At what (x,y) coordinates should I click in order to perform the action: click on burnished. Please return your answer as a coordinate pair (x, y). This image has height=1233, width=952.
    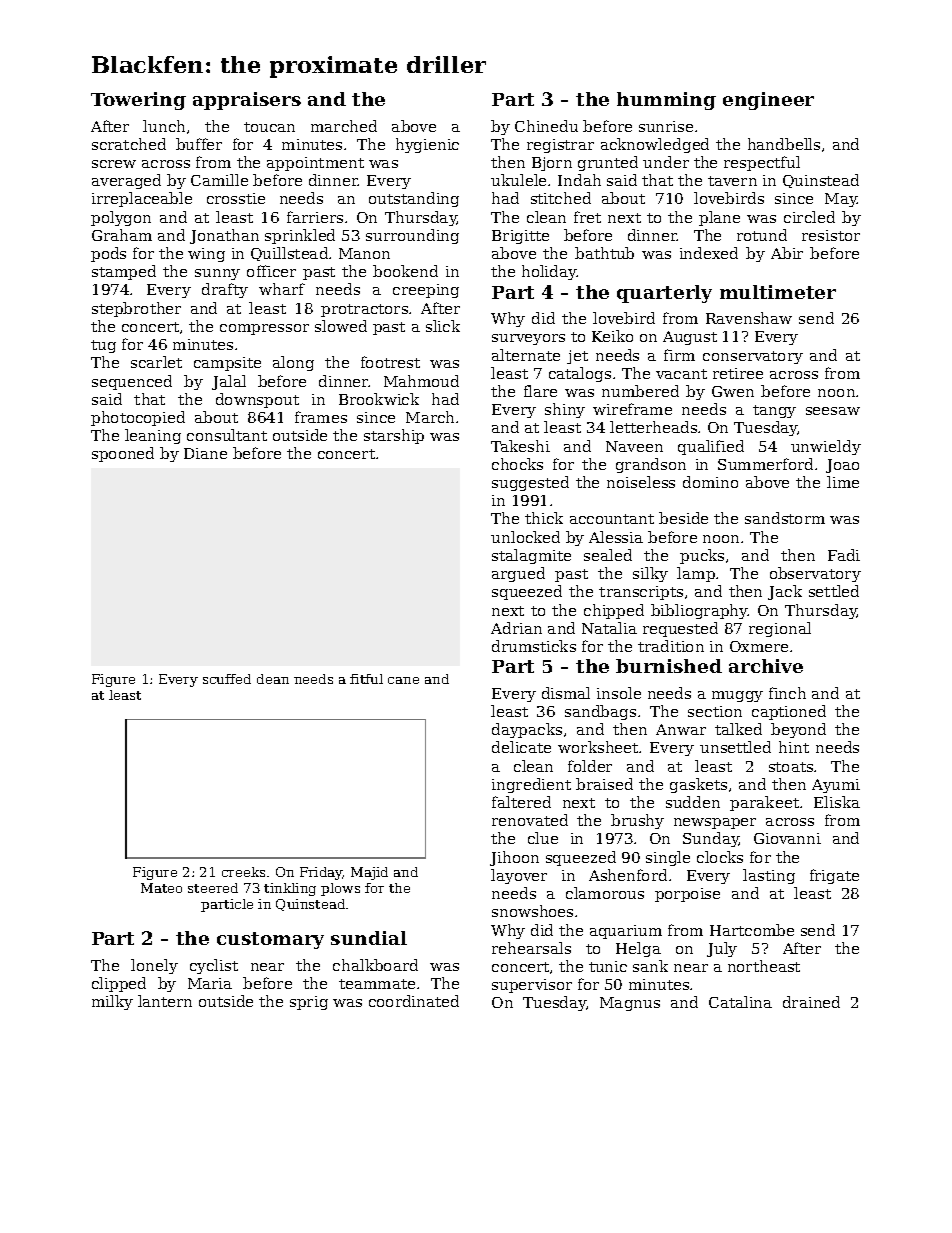
    Looking at the image, I should click on (669, 666).
